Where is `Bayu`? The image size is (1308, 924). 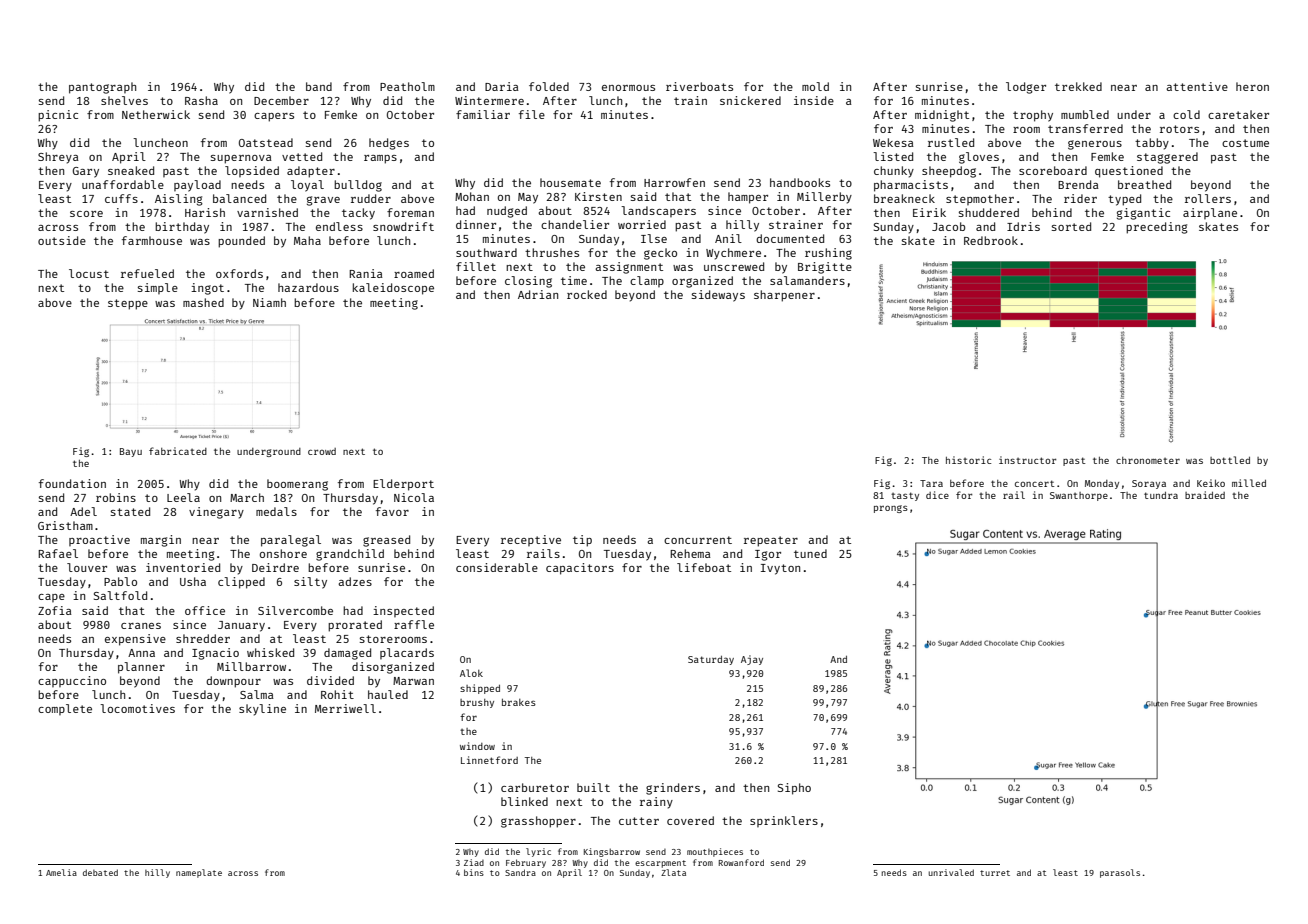
Bayu is located at coordinates (131, 452).
